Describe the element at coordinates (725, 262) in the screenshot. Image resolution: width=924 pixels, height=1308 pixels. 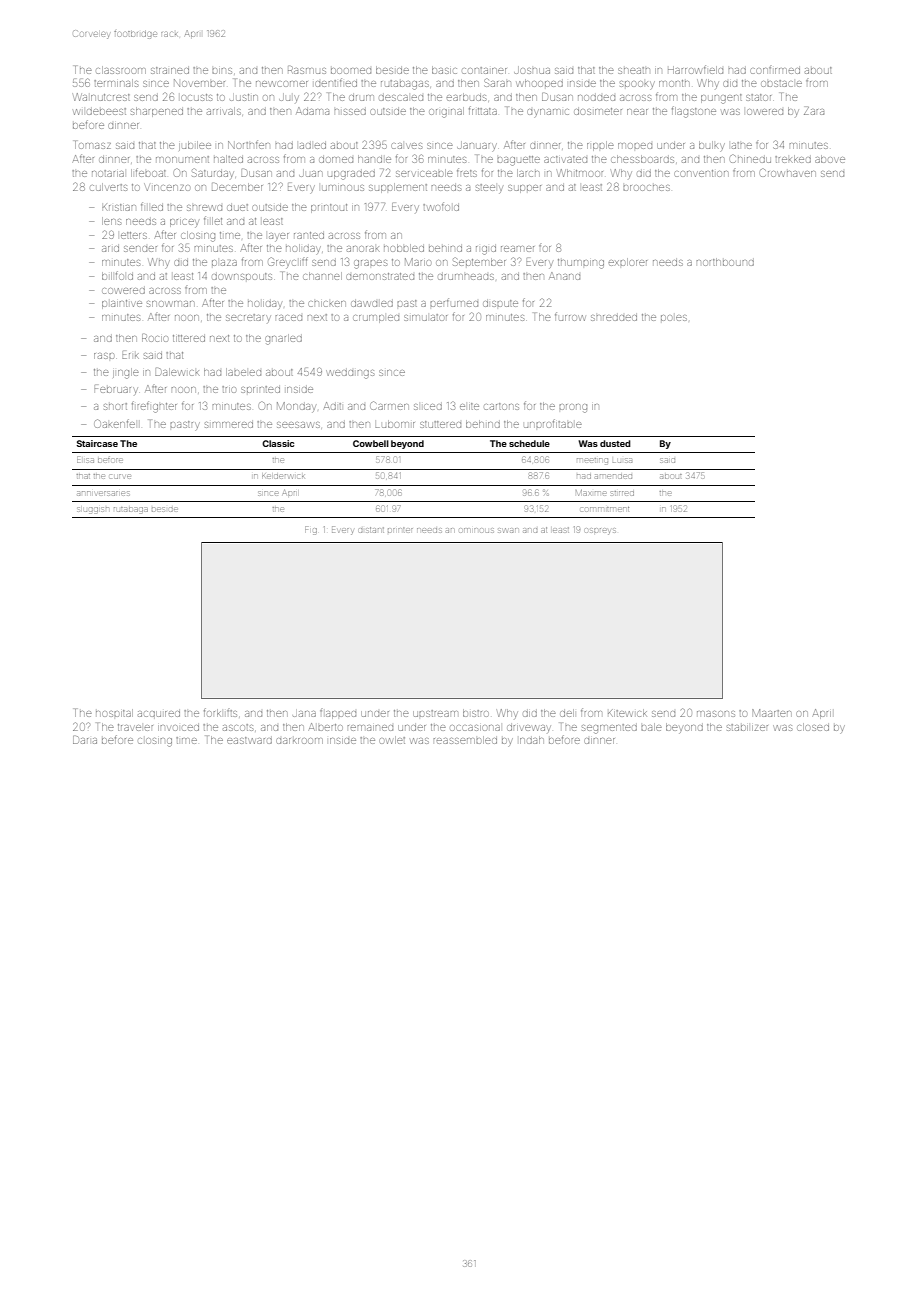
I see `northbound` at that location.
